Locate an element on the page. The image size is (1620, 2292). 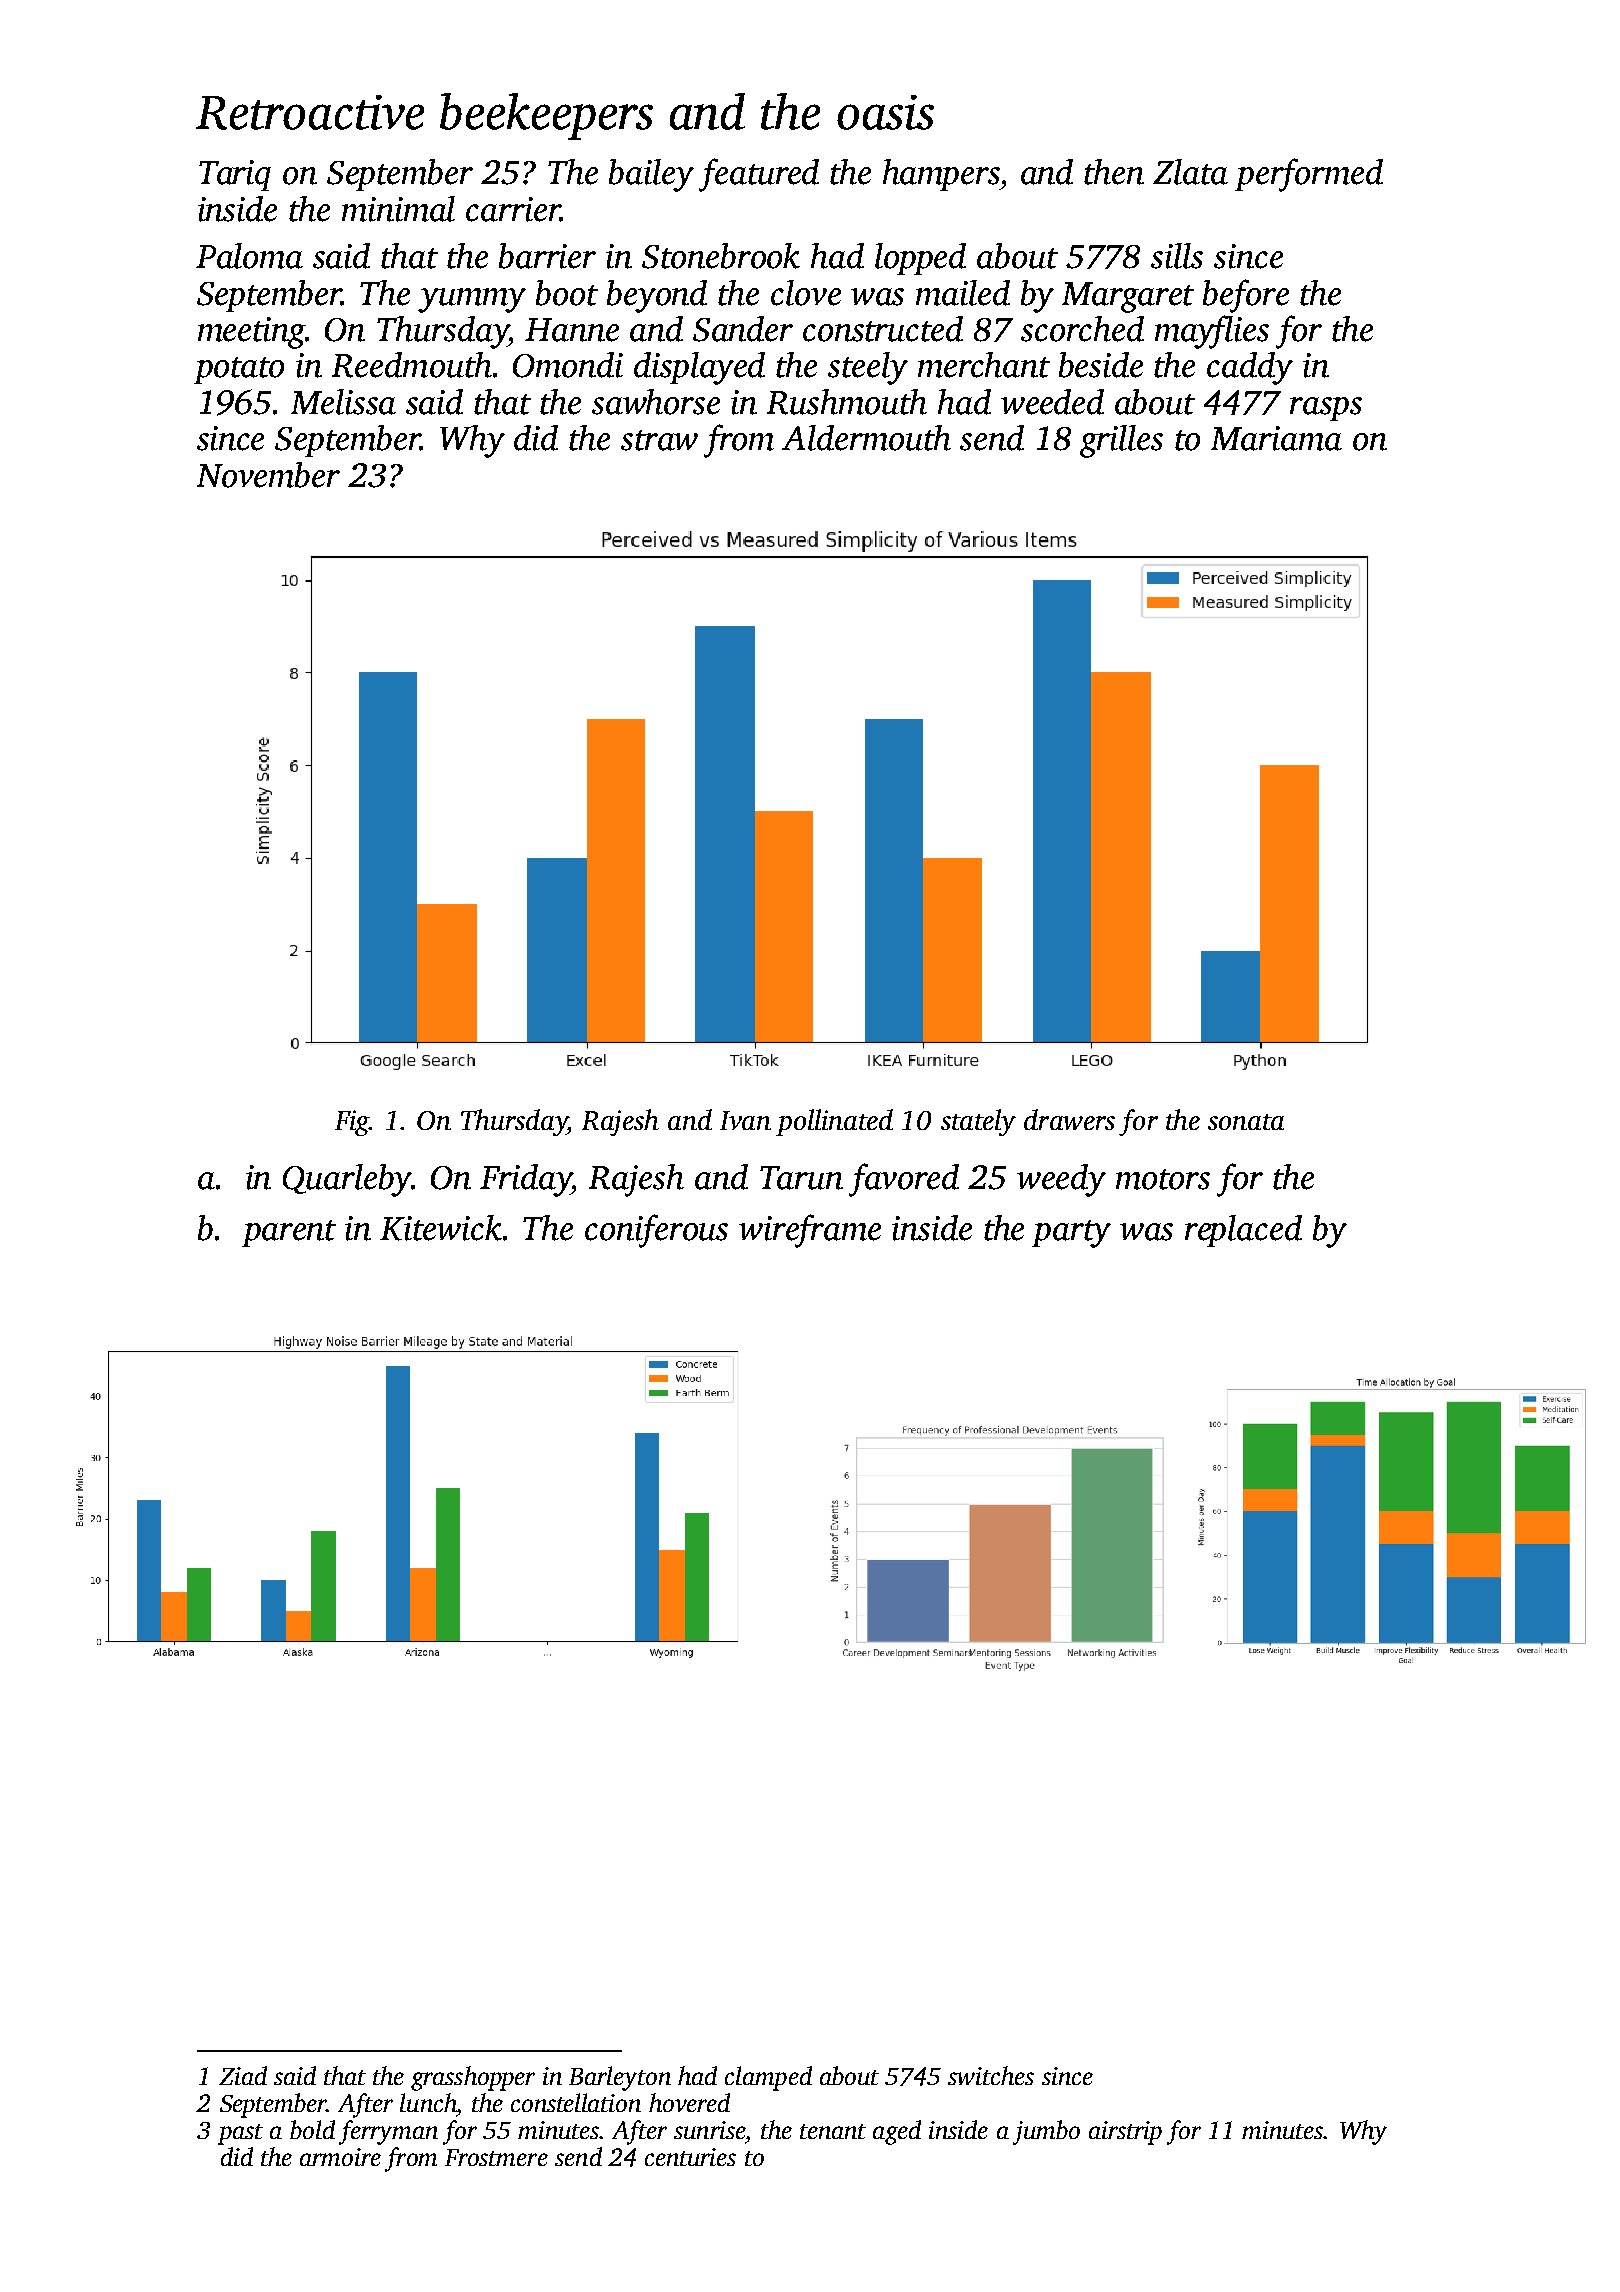
motors is located at coordinates (1163, 1179).
